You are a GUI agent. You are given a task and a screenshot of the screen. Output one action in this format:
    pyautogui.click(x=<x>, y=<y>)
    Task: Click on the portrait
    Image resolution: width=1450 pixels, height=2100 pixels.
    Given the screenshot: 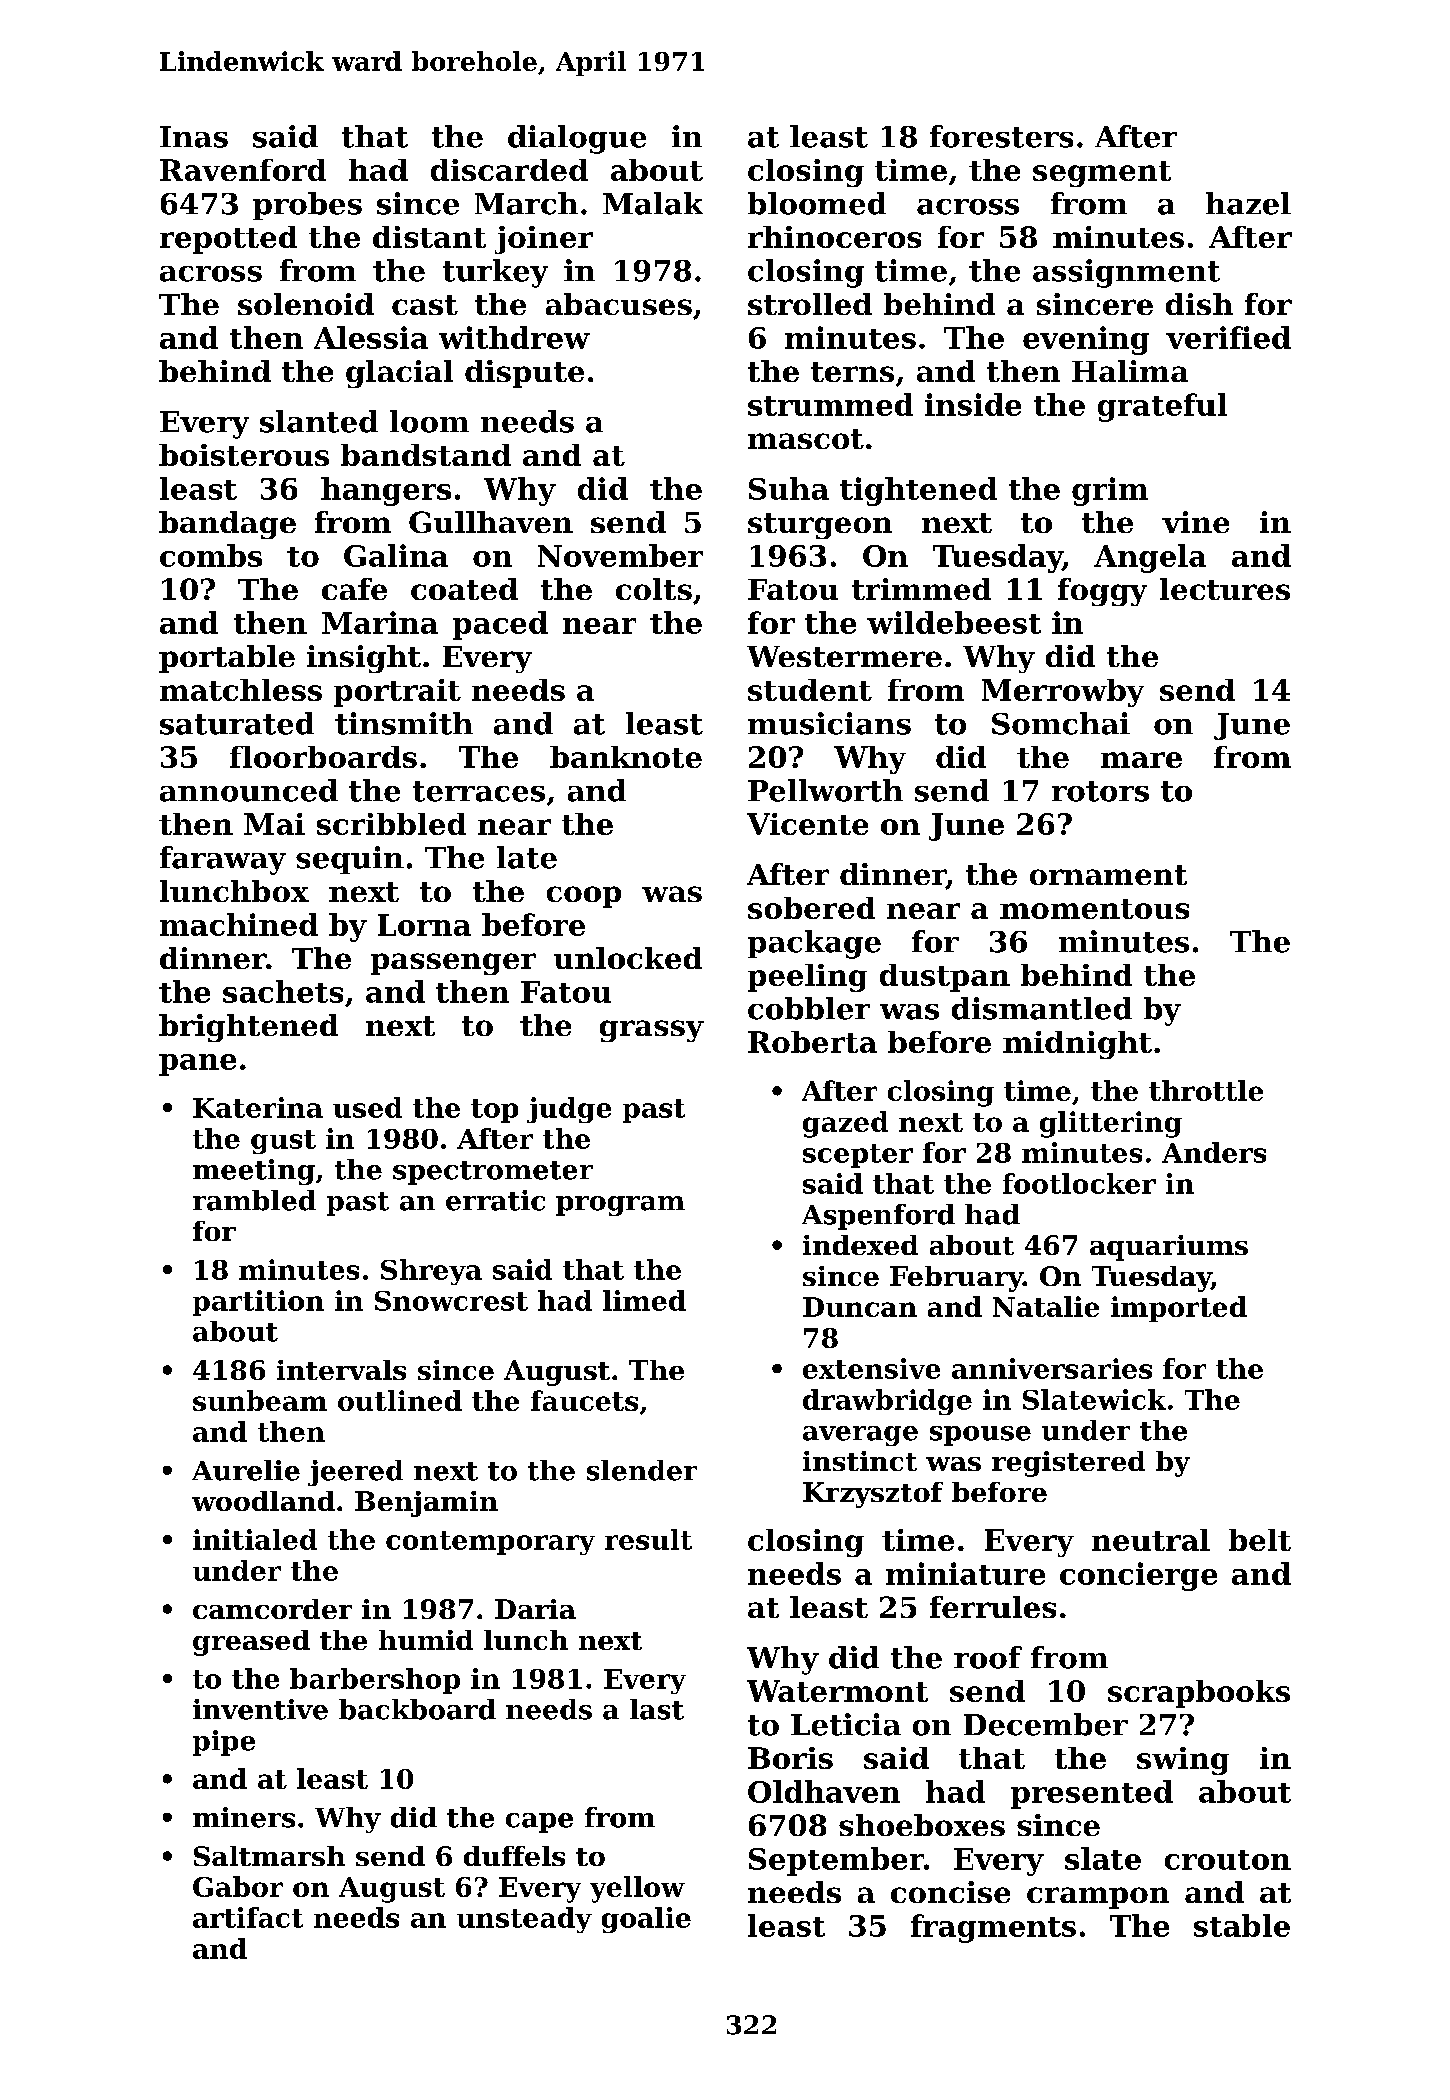 What is the action you would take?
    pyautogui.click(x=397, y=693)
